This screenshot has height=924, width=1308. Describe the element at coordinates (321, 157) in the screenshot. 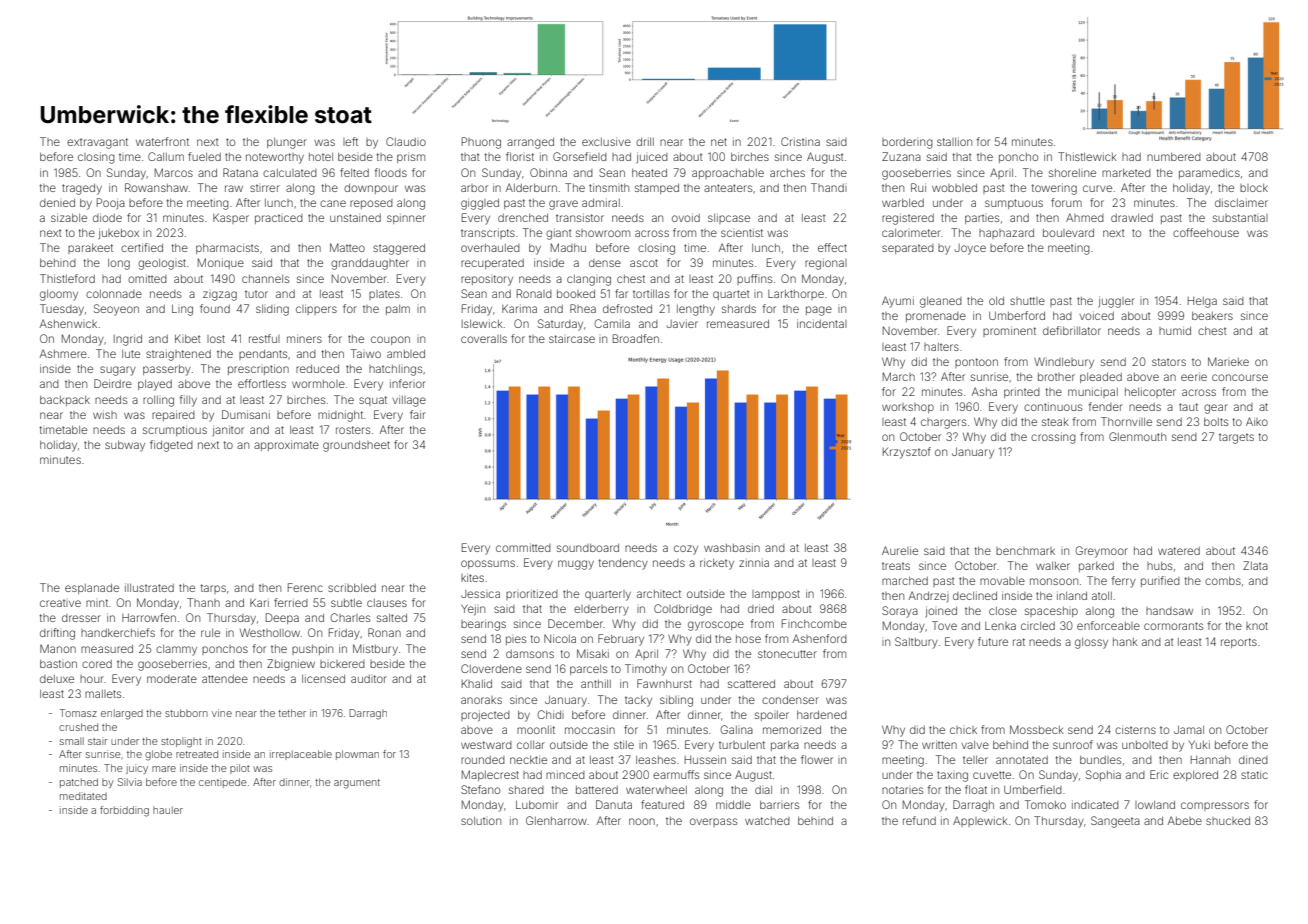

I see `hotel` at that location.
